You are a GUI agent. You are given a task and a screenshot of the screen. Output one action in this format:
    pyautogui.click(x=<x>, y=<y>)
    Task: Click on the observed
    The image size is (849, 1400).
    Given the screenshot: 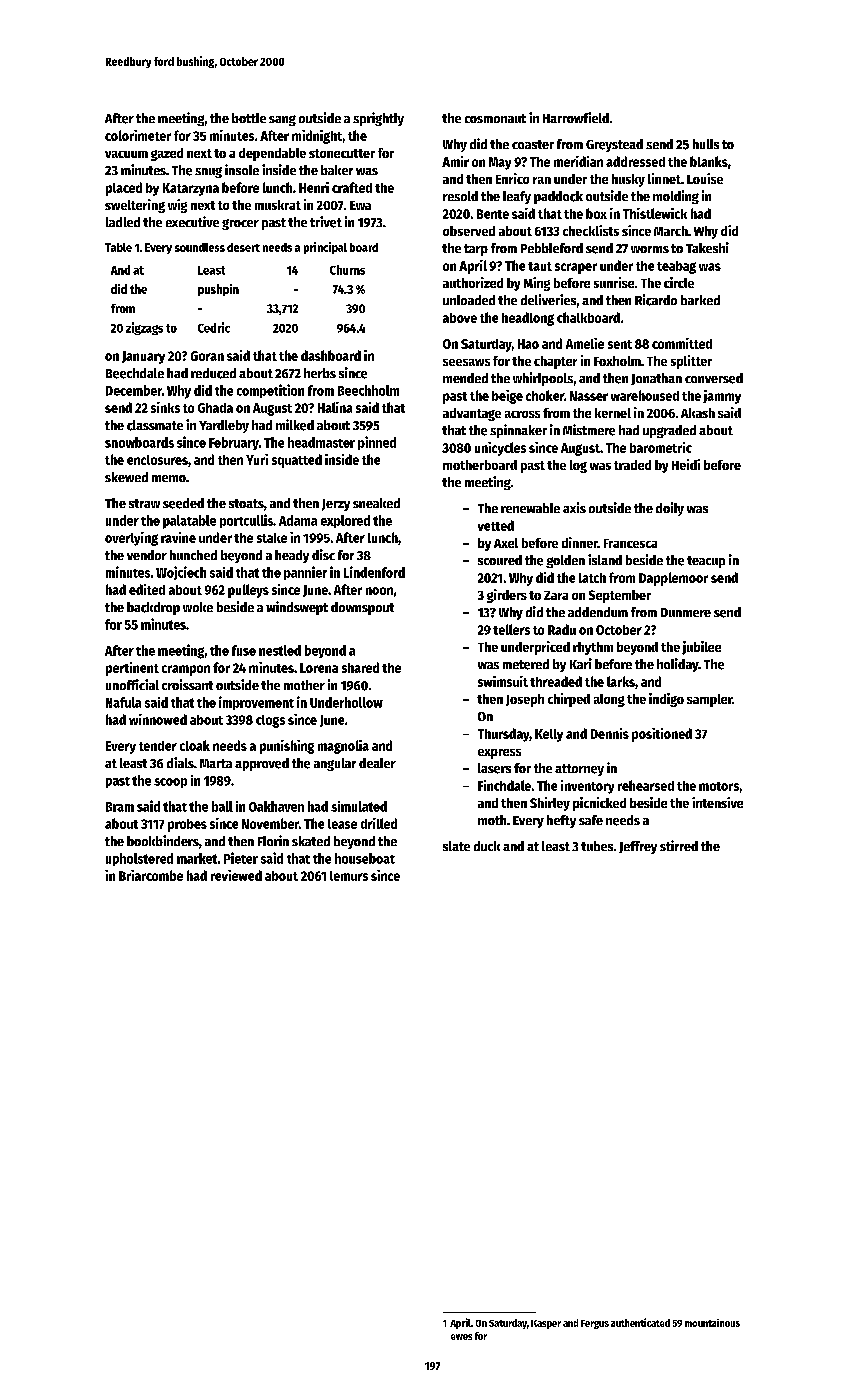 What is the action you would take?
    pyautogui.click(x=469, y=231)
